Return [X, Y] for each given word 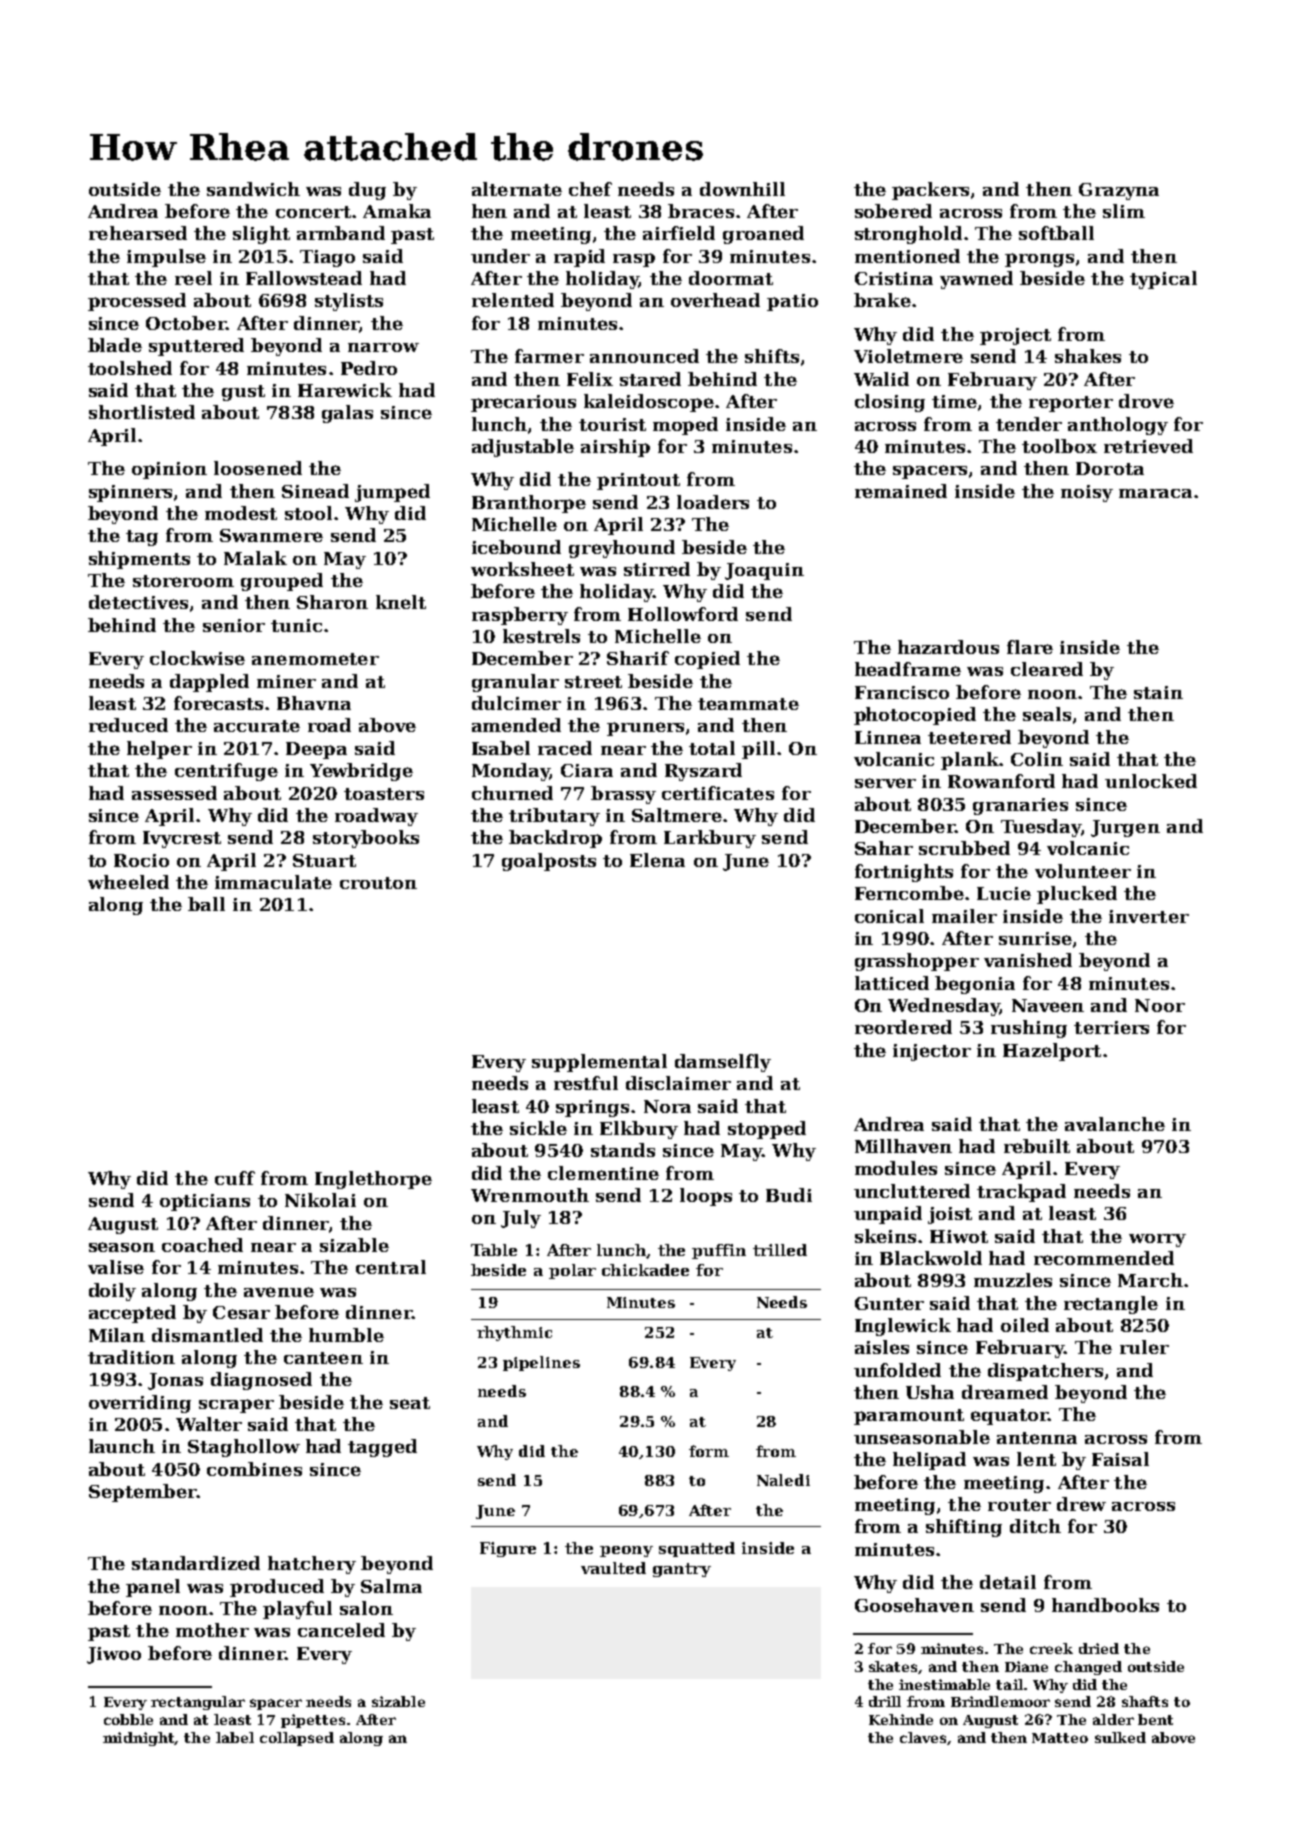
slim [1124, 211]
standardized [196, 1563]
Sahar [884, 848]
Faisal [1120, 1459]
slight [261, 235]
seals [1047, 714]
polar [572, 1271]
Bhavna [314, 703]
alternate [517, 189]
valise [116, 1267]
